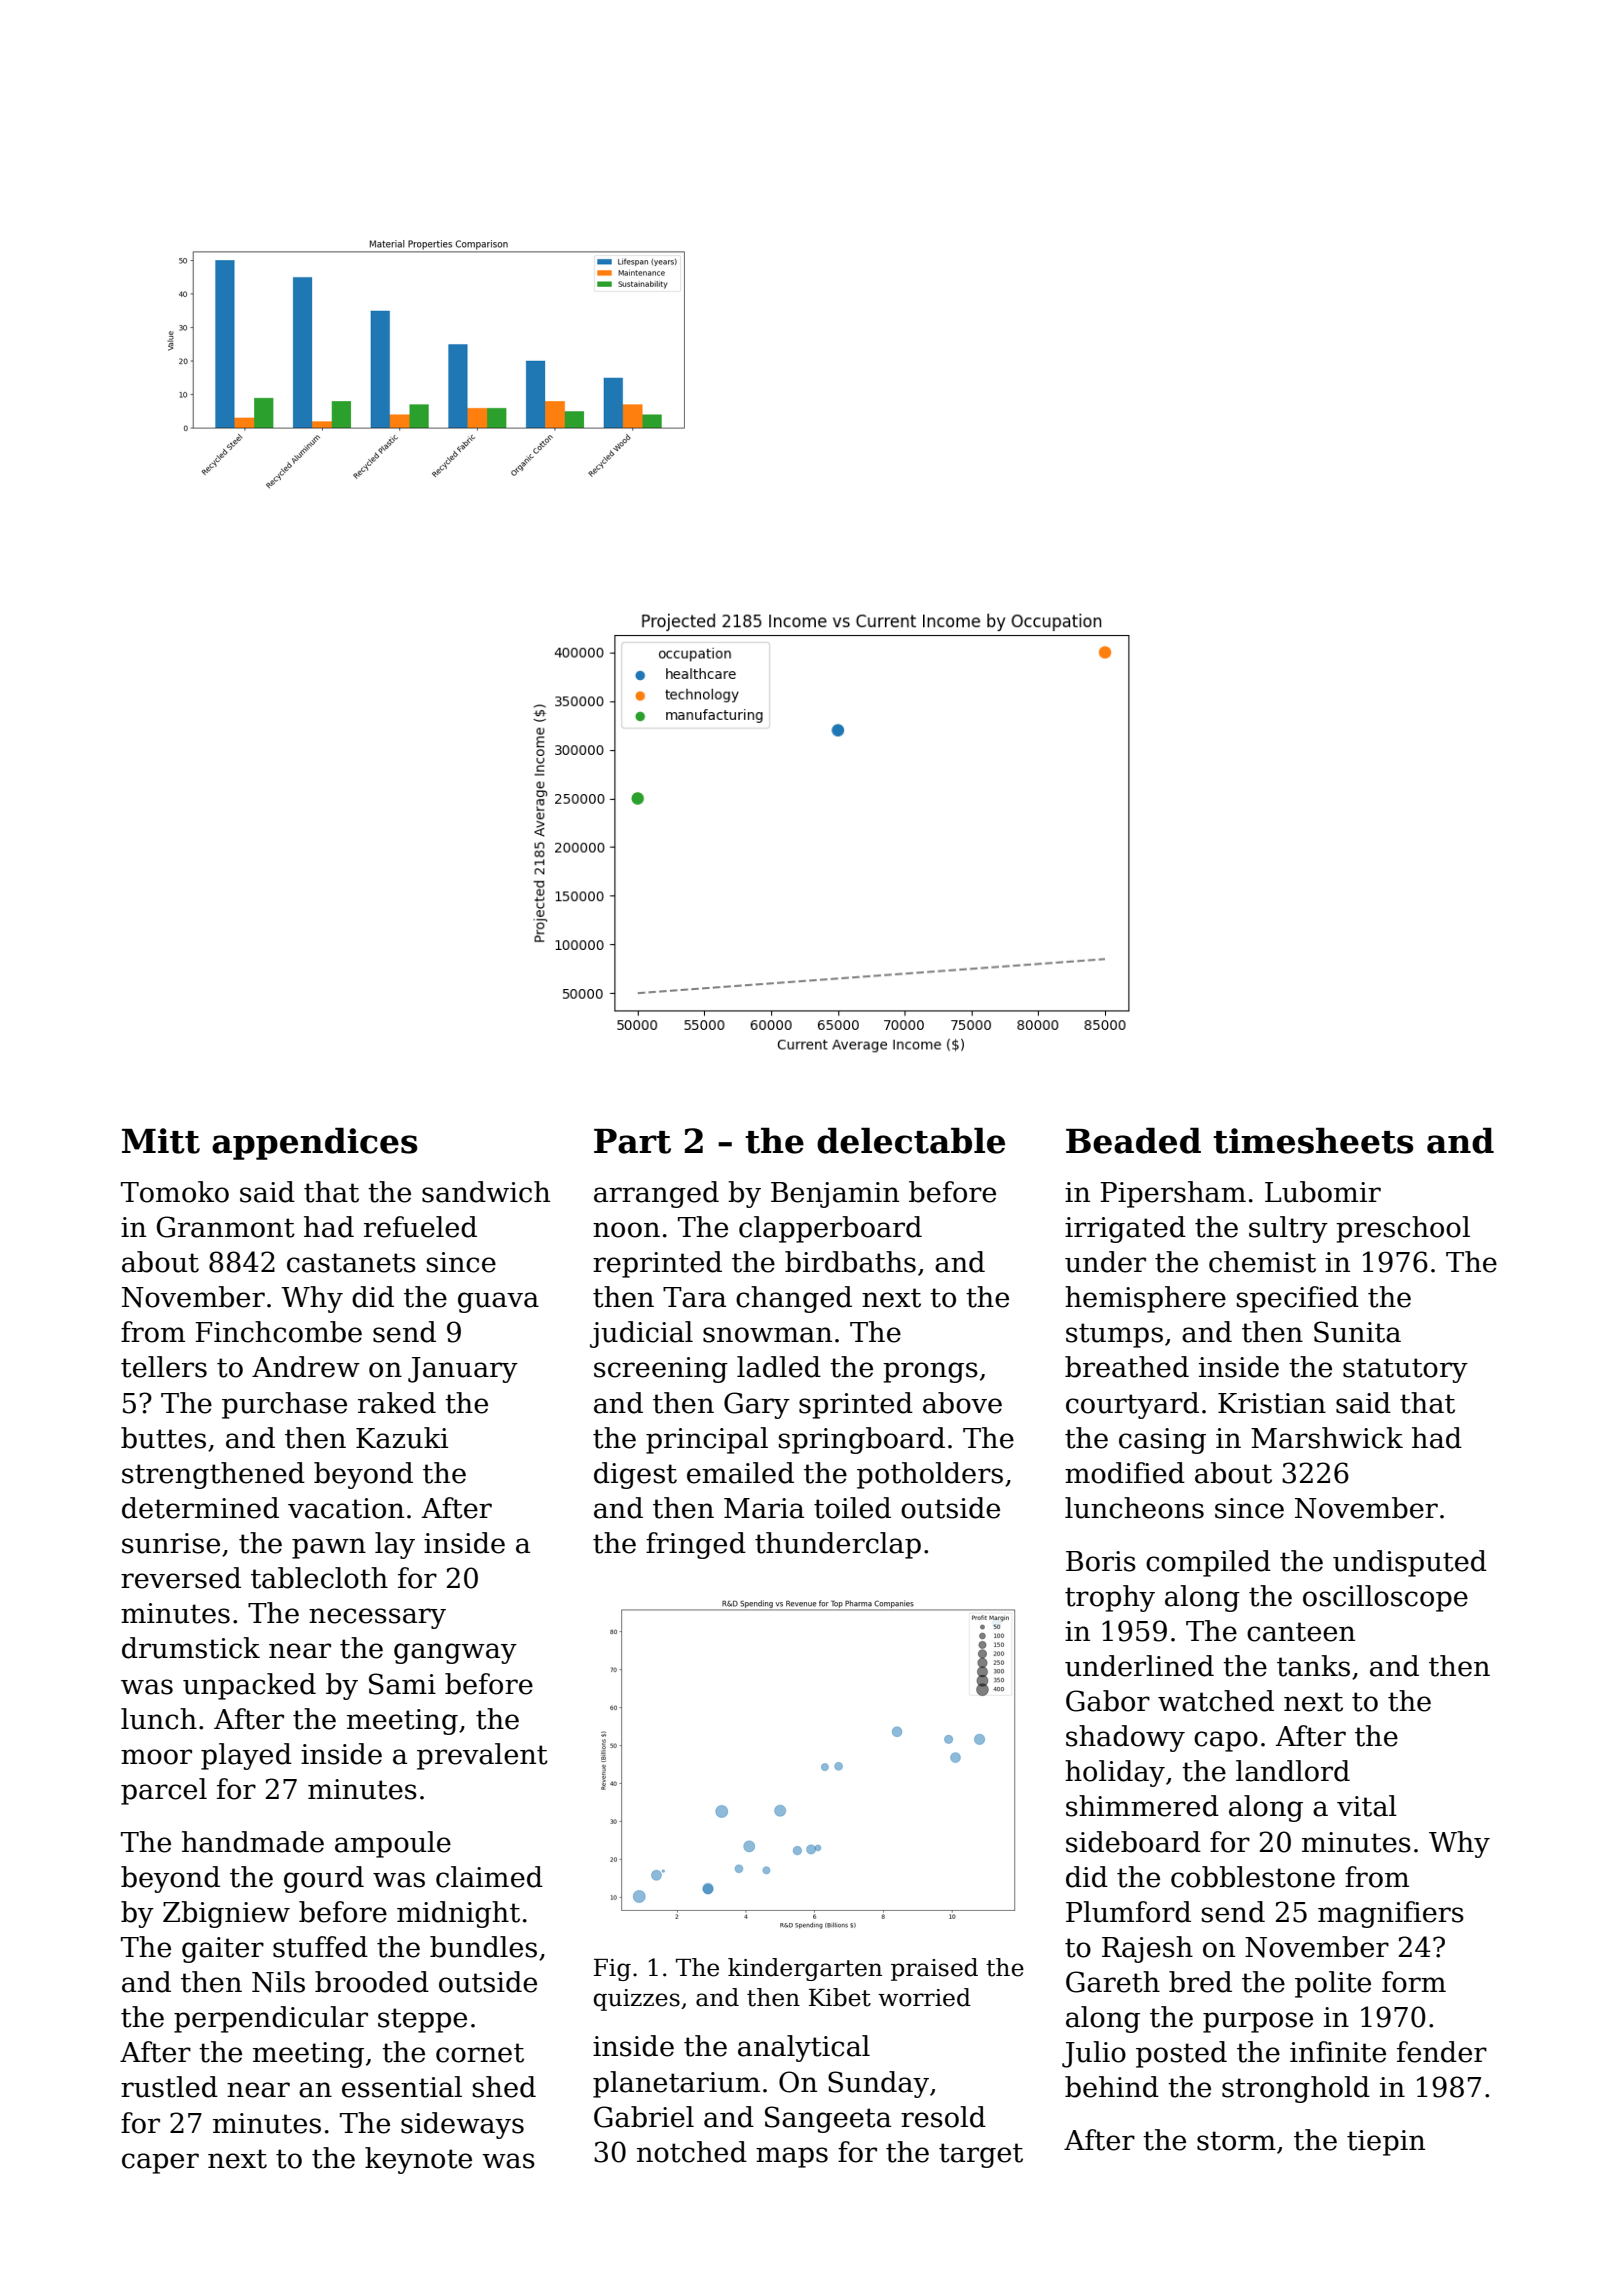 The image size is (1620, 2292). I want to click on preschool, so click(1403, 1229).
